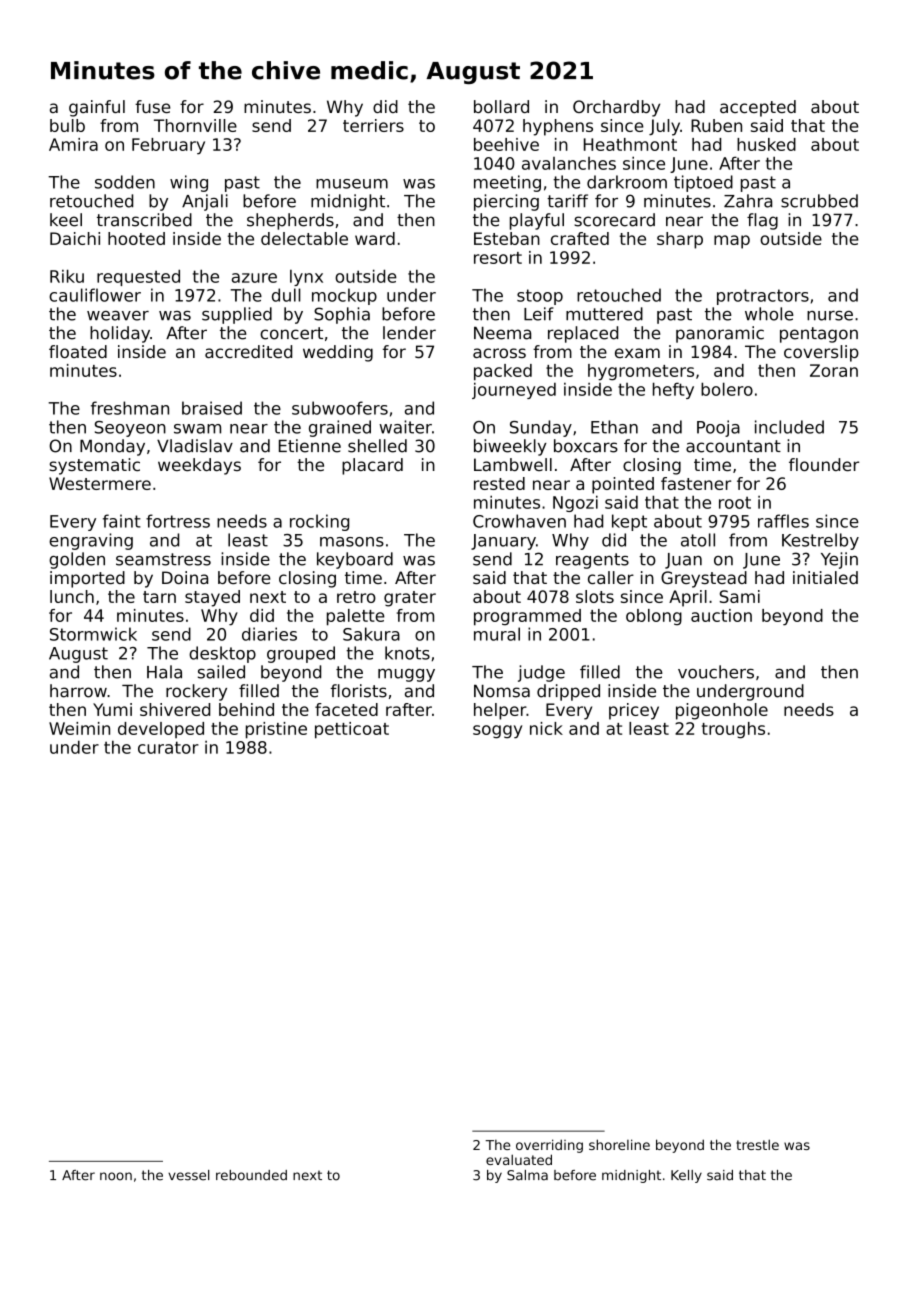 The image size is (908, 1316). Describe the element at coordinates (93, 634) in the screenshot. I see `Stormwick` at that location.
